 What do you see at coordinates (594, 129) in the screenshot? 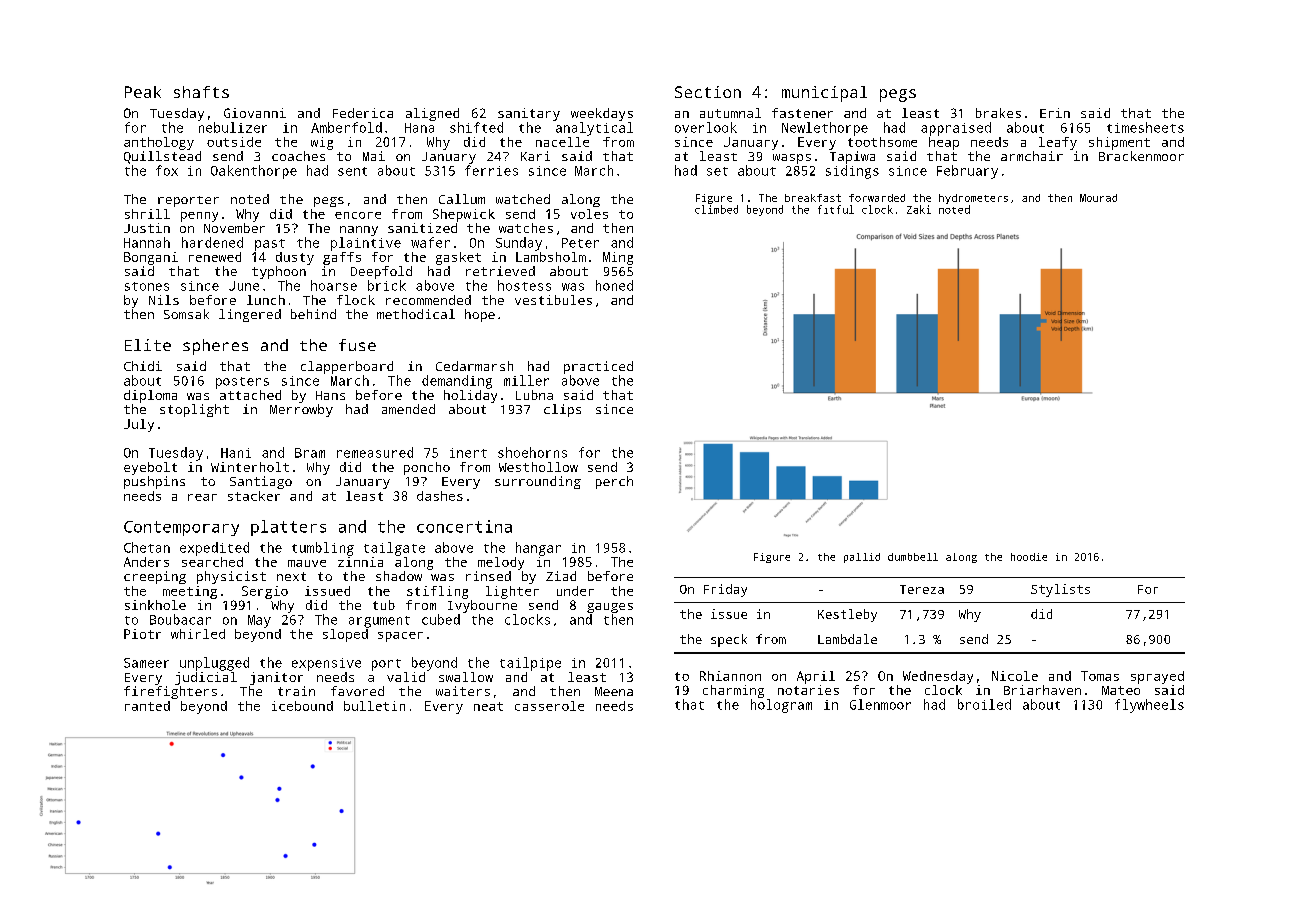
I see `analytical` at bounding box center [594, 129].
